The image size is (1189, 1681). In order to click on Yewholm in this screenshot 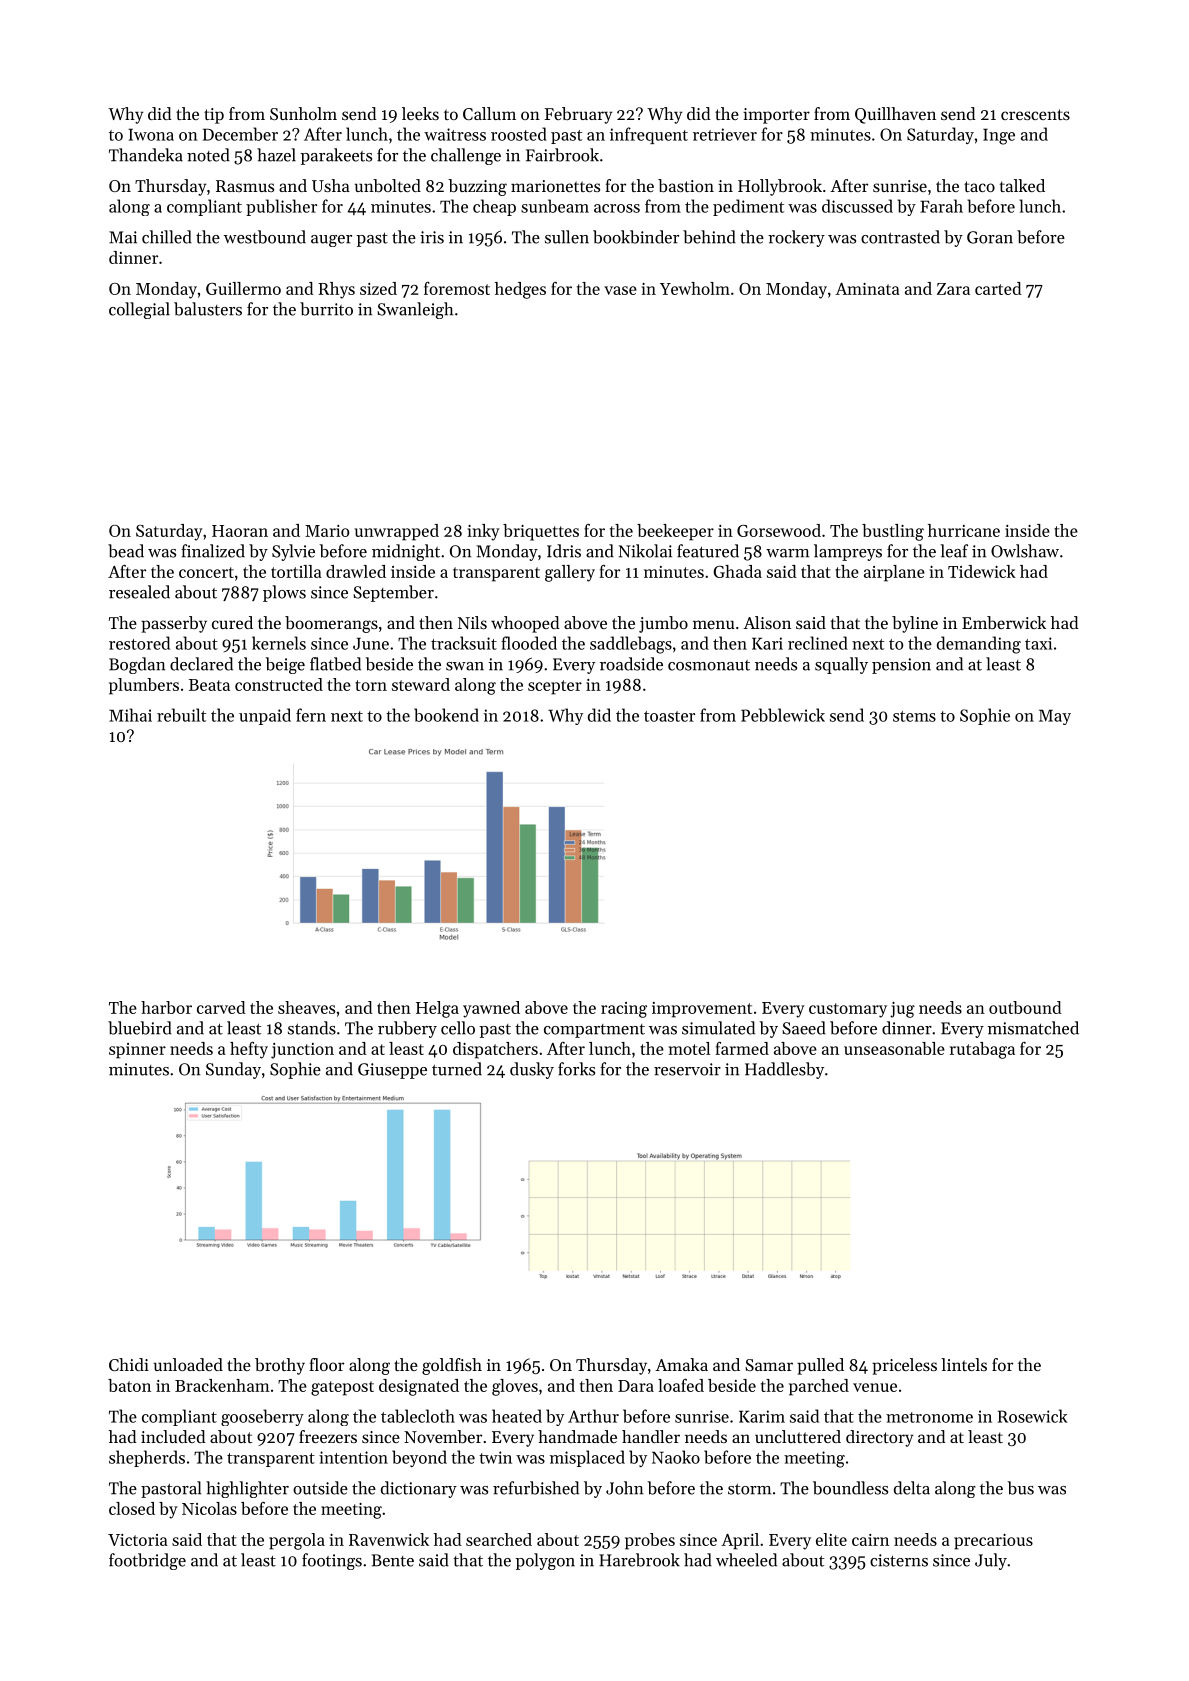, I will do `click(695, 288)`.
